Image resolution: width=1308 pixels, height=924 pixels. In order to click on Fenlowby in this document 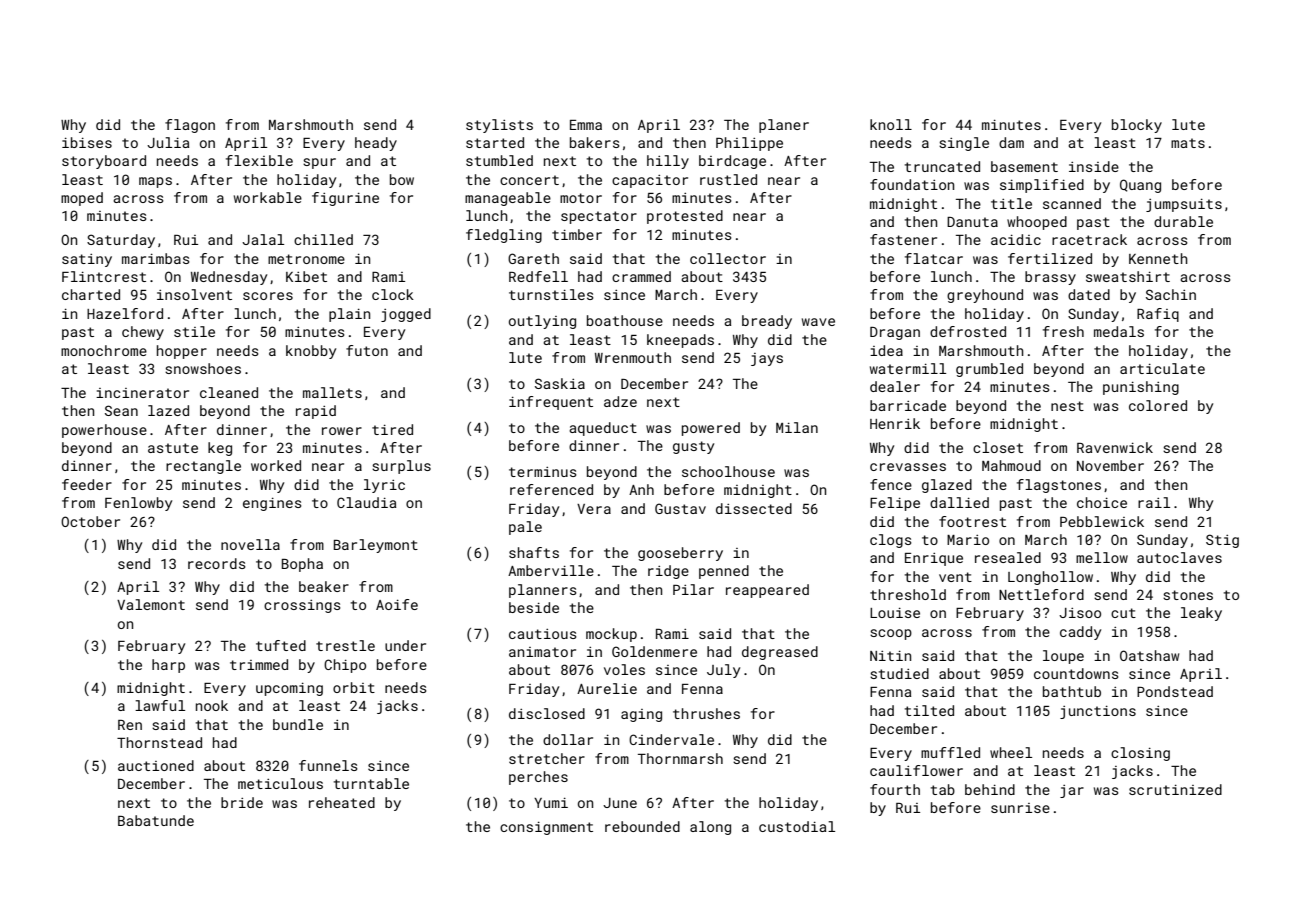, I will do `click(138, 504)`.
